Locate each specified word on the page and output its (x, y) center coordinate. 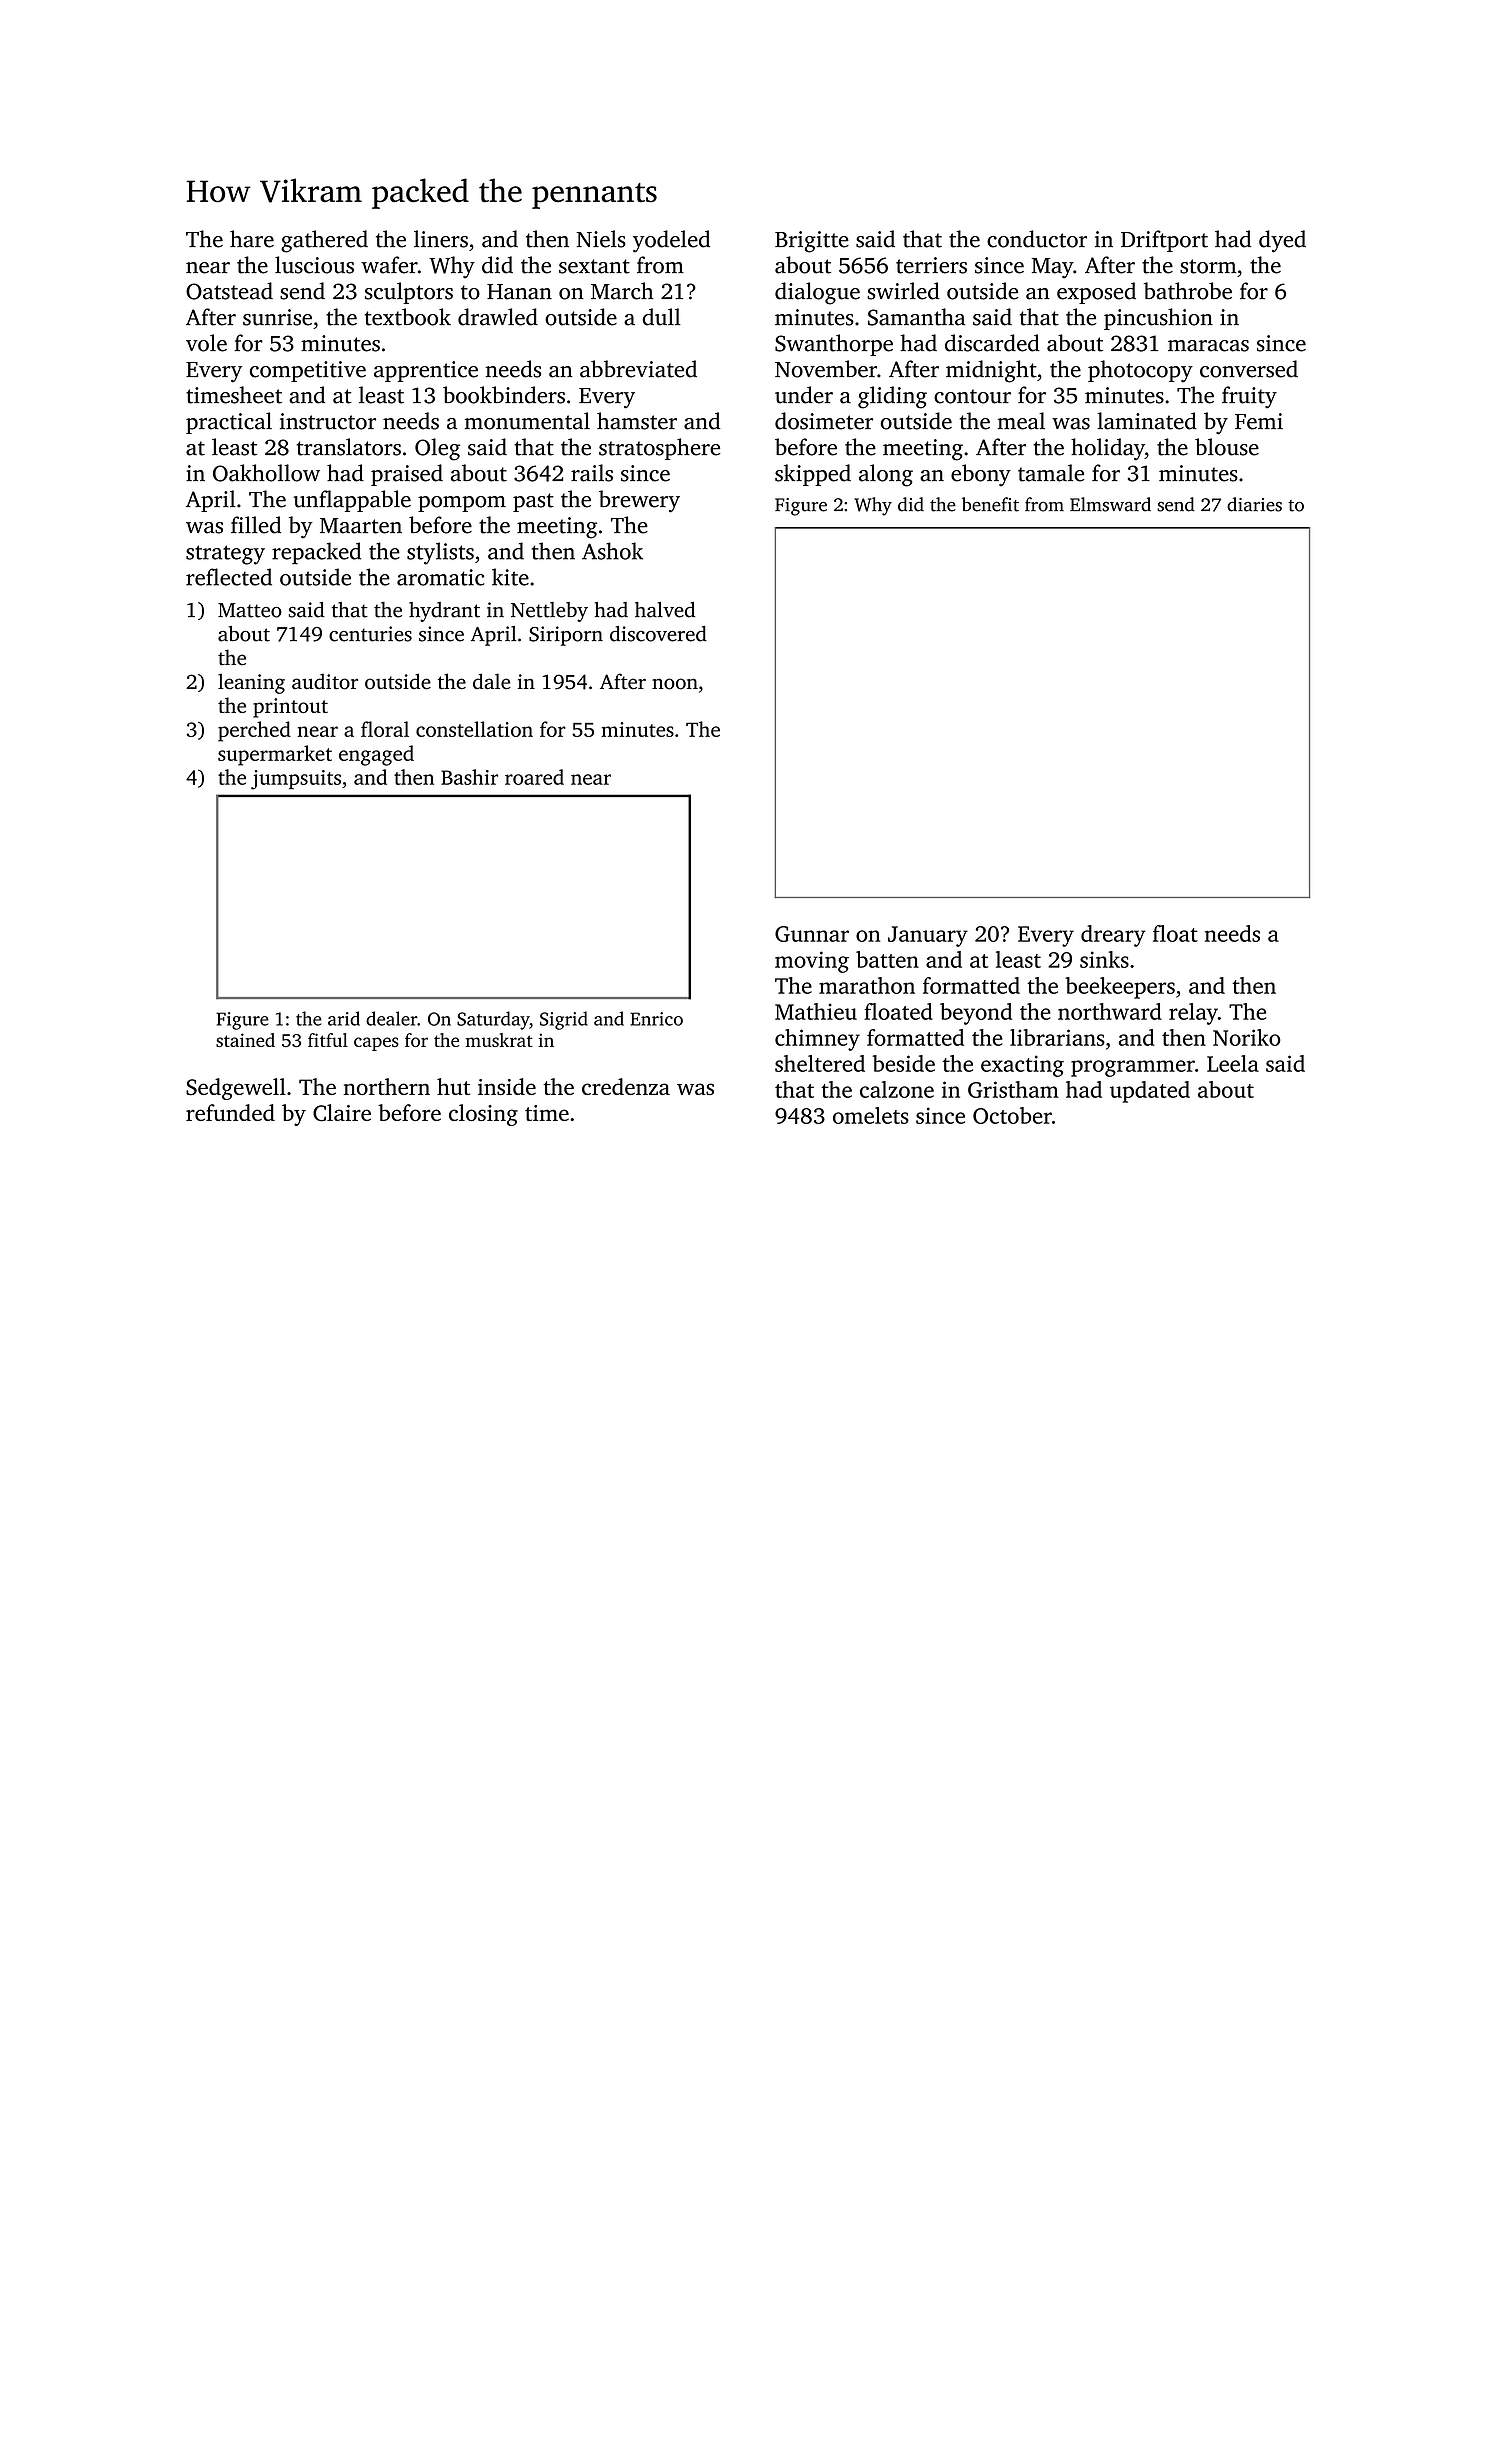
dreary (1113, 936)
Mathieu (816, 1011)
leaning (251, 683)
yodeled (671, 241)
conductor (1037, 239)
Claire (342, 1113)
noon (675, 684)
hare (252, 239)
